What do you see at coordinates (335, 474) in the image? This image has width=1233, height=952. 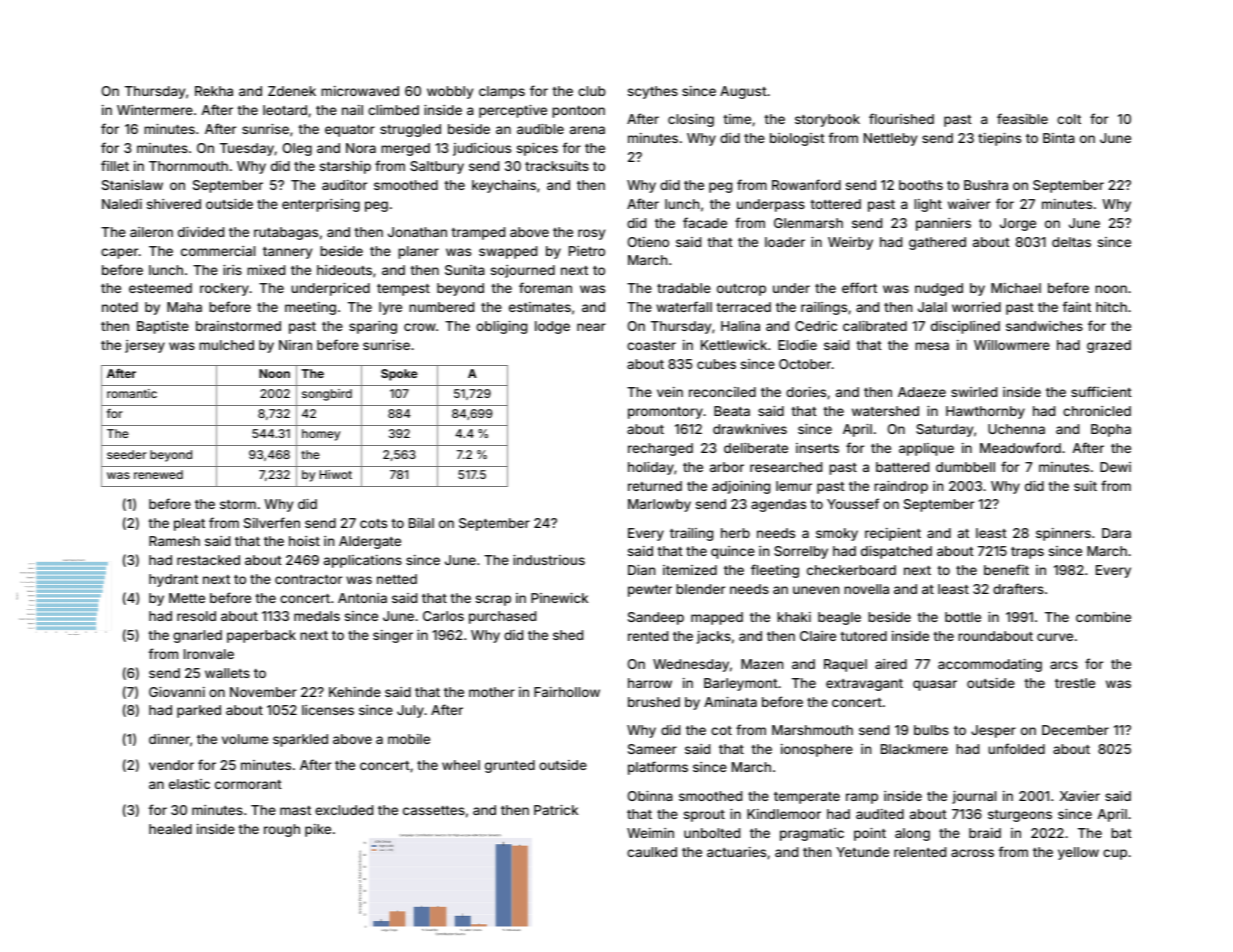 I see `Hiwot` at bounding box center [335, 474].
